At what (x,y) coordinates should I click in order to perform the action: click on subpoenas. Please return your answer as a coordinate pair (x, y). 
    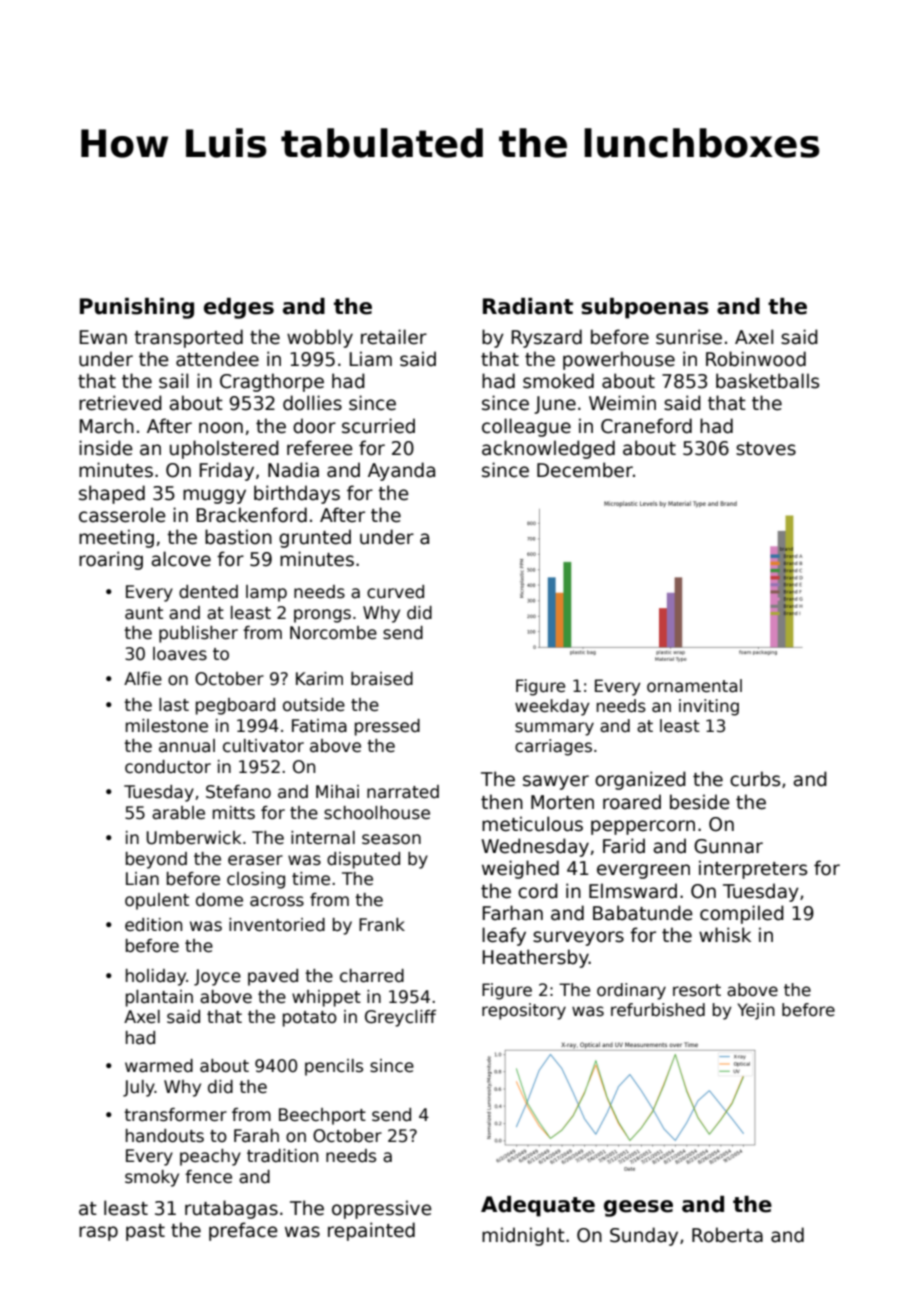
    Looking at the image, I should click on (645, 308).
